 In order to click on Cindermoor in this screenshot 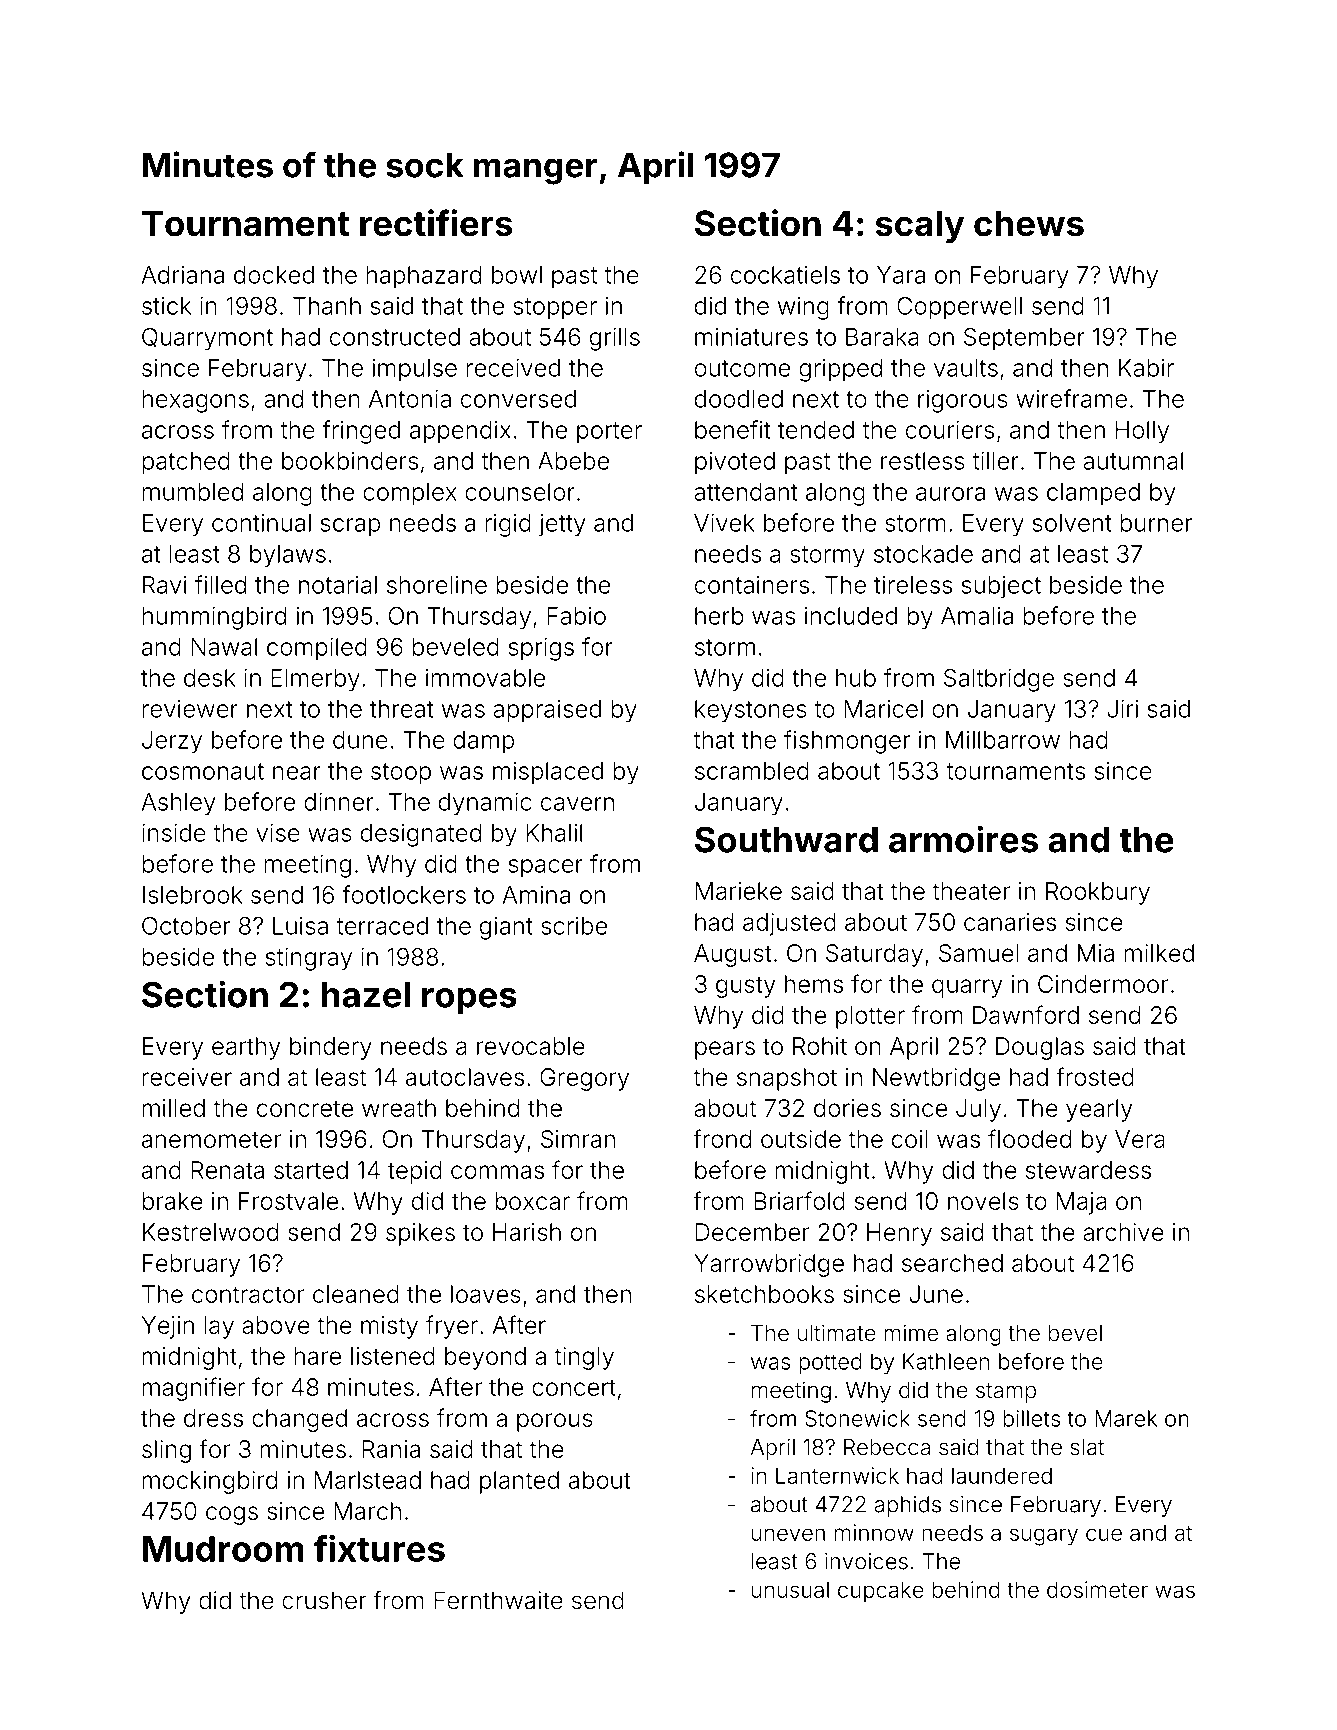, I will do `click(1103, 984)`.
